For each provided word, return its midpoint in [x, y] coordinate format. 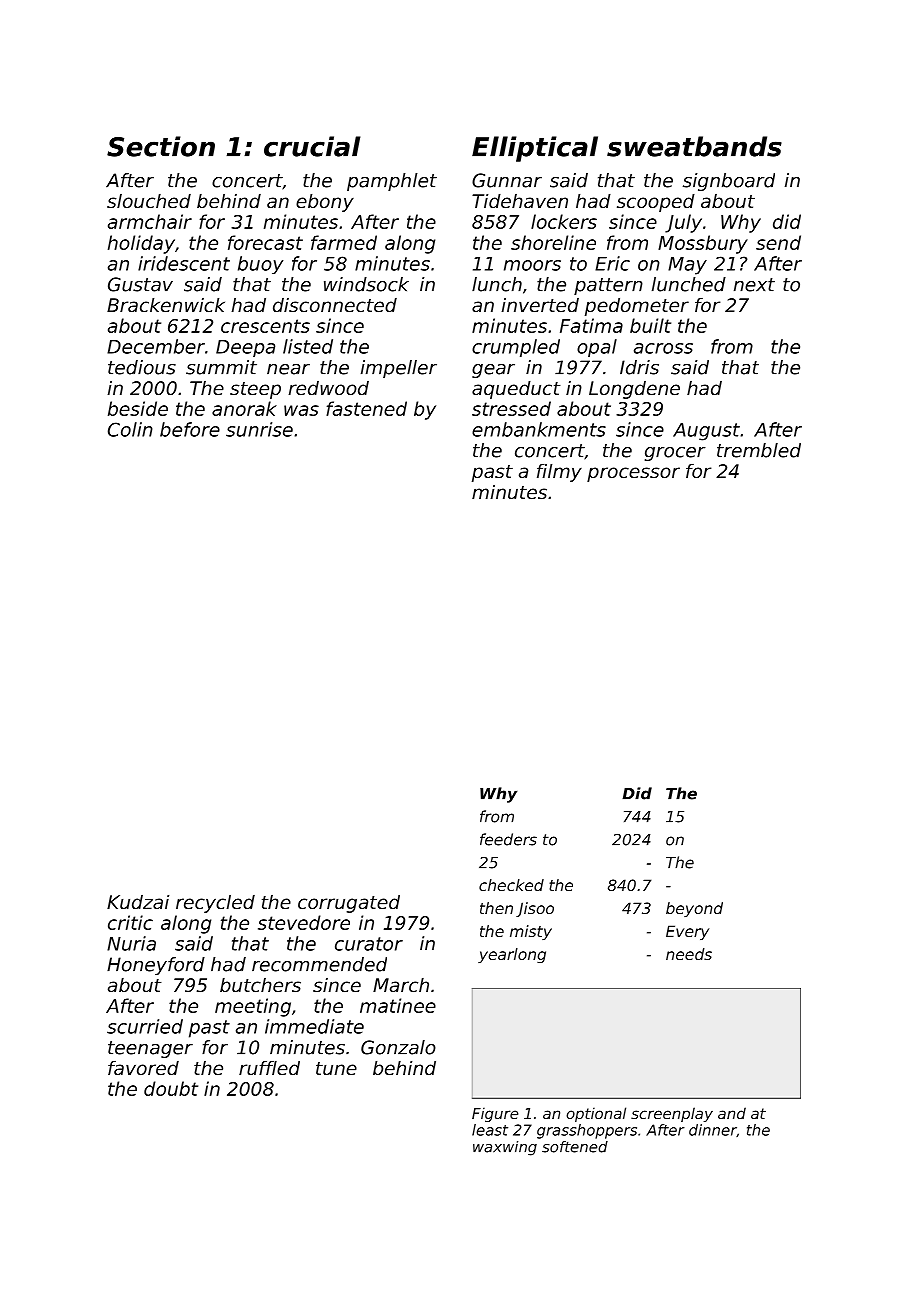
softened [575, 1147]
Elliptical [535, 149]
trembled [759, 450]
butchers [260, 985]
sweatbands [694, 146]
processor [633, 474]
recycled [215, 904]
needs [689, 954]
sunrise [259, 429]
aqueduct [516, 390]
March [401, 985]
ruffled [269, 1068]
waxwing [505, 1148]
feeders [508, 839]
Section [161, 146]
